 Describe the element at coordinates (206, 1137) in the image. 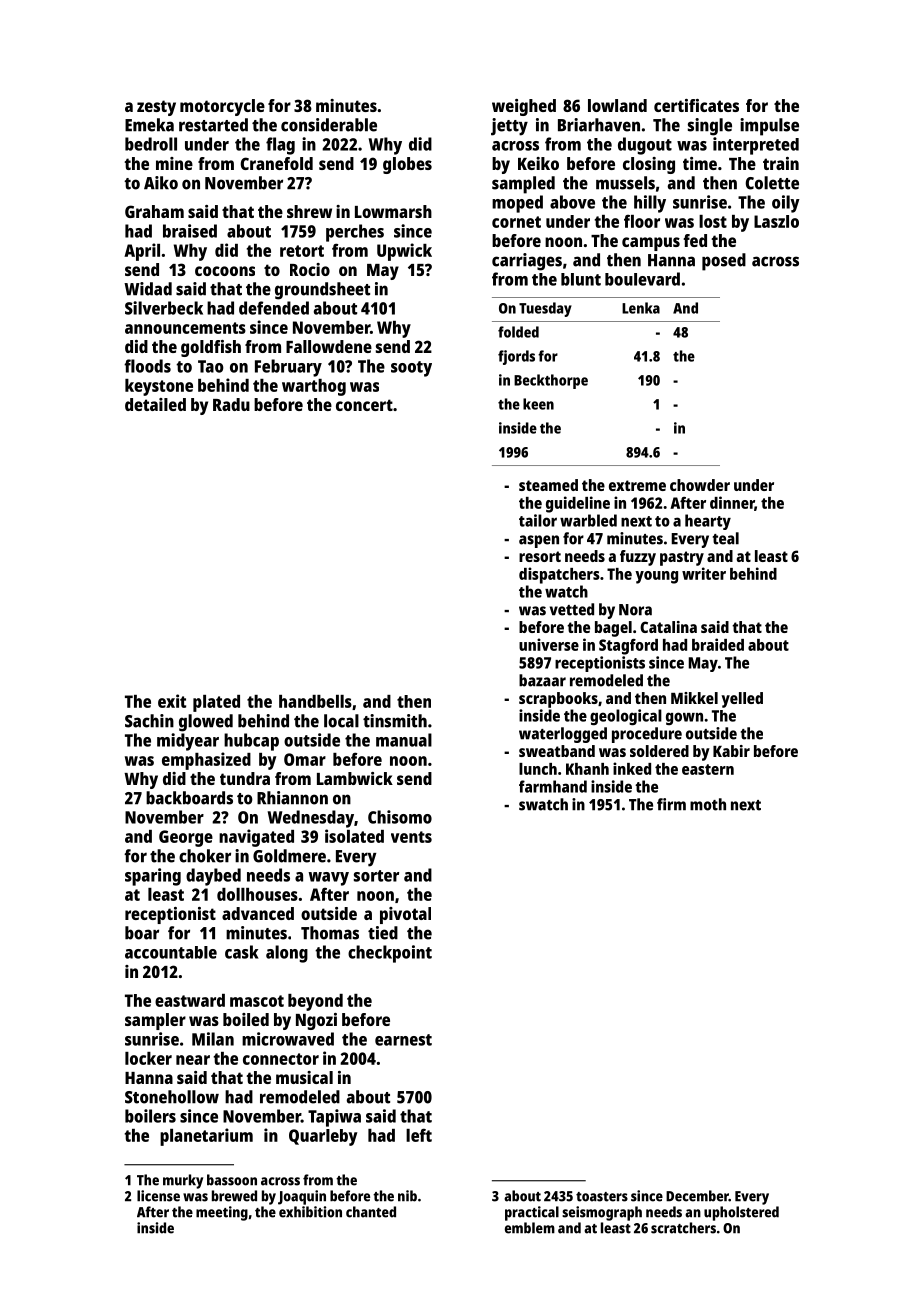

I see `planetarium` at that location.
